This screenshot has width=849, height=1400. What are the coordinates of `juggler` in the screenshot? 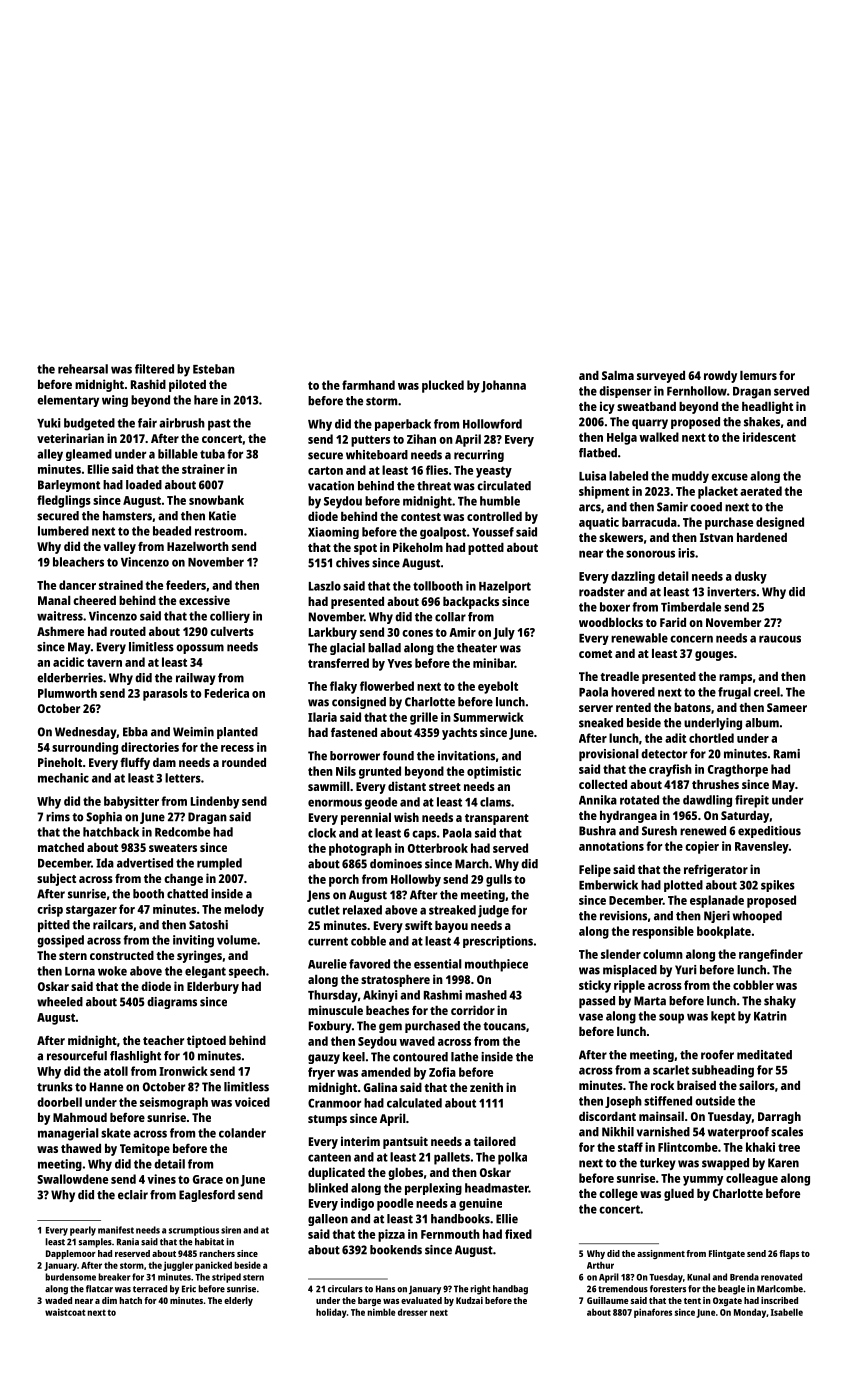 It's located at (178, 1266).
